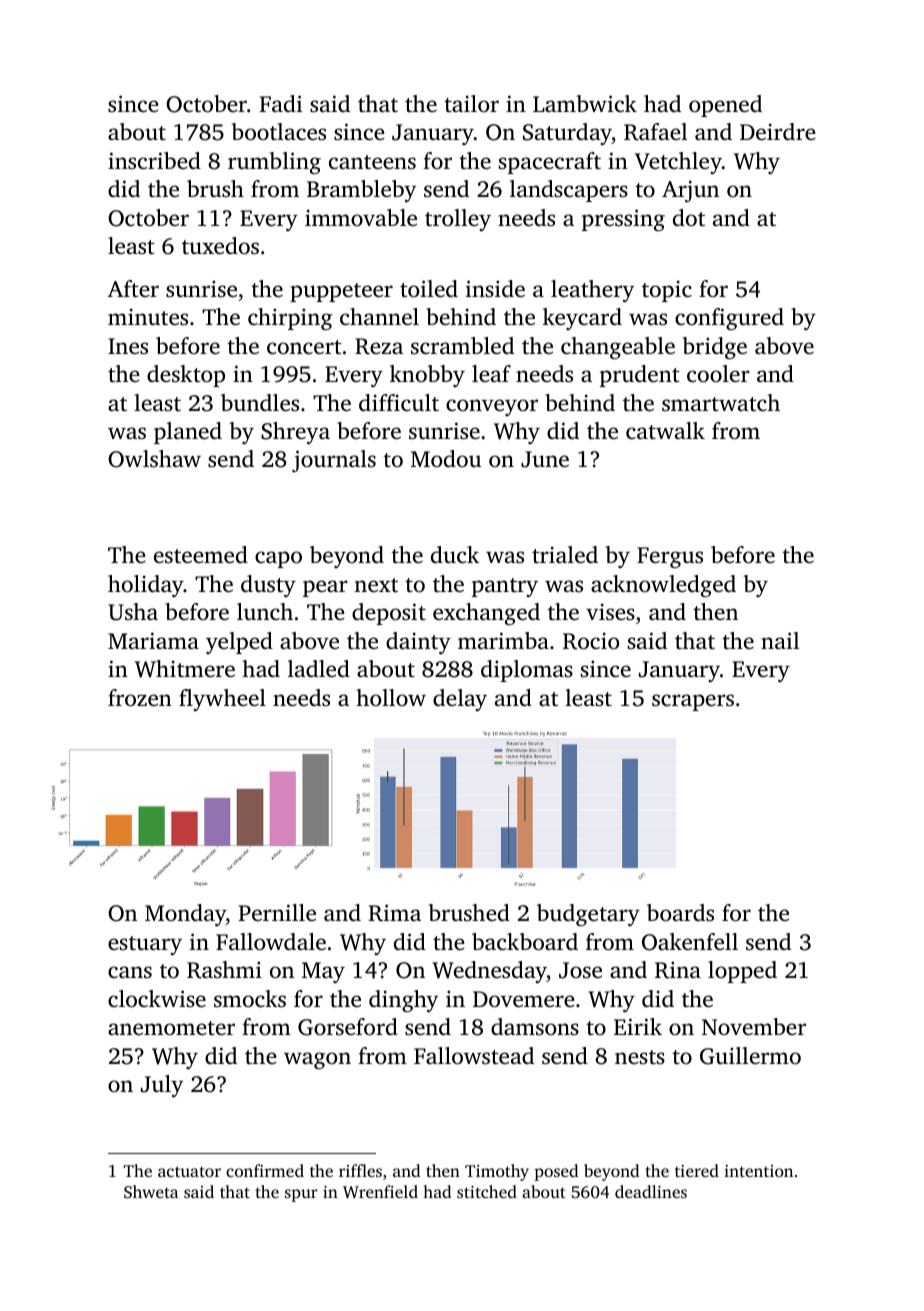  What do you see at coordinates (151, 1192) in the document?
I see `Shweta` at bounding box center [151, 1192].
